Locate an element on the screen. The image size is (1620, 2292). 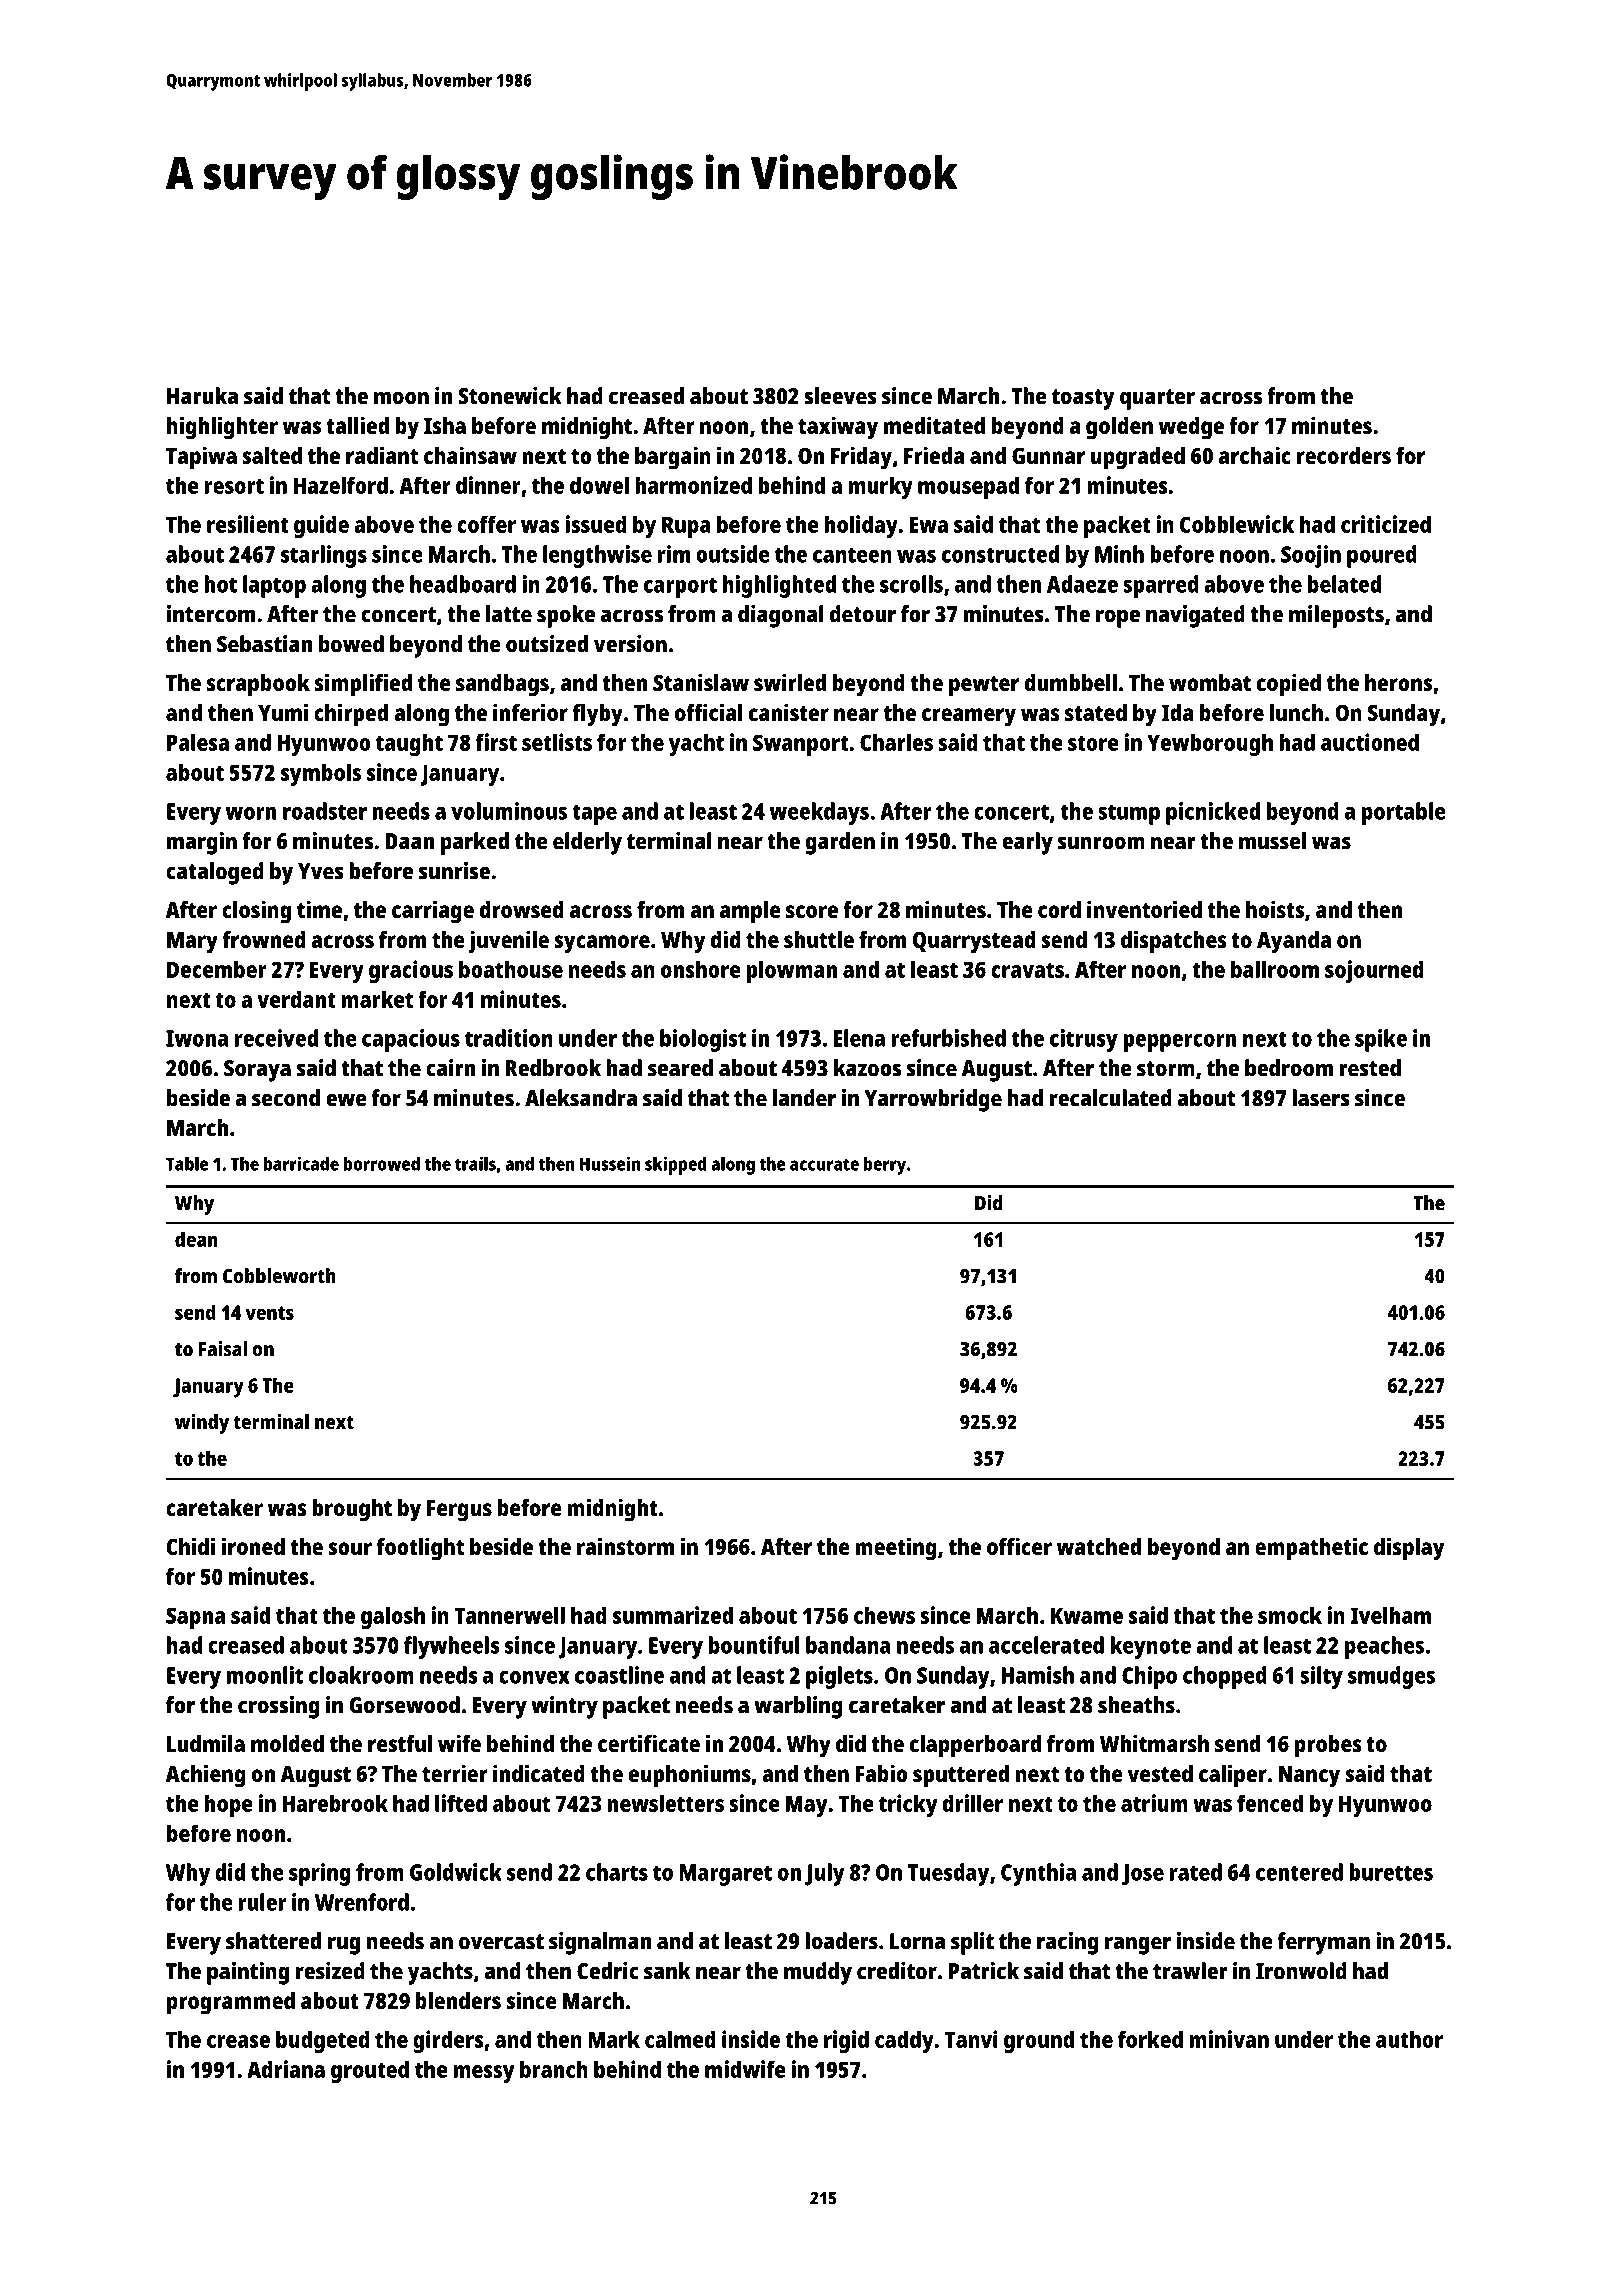
grouted is located at coordinates (370, 2071).
